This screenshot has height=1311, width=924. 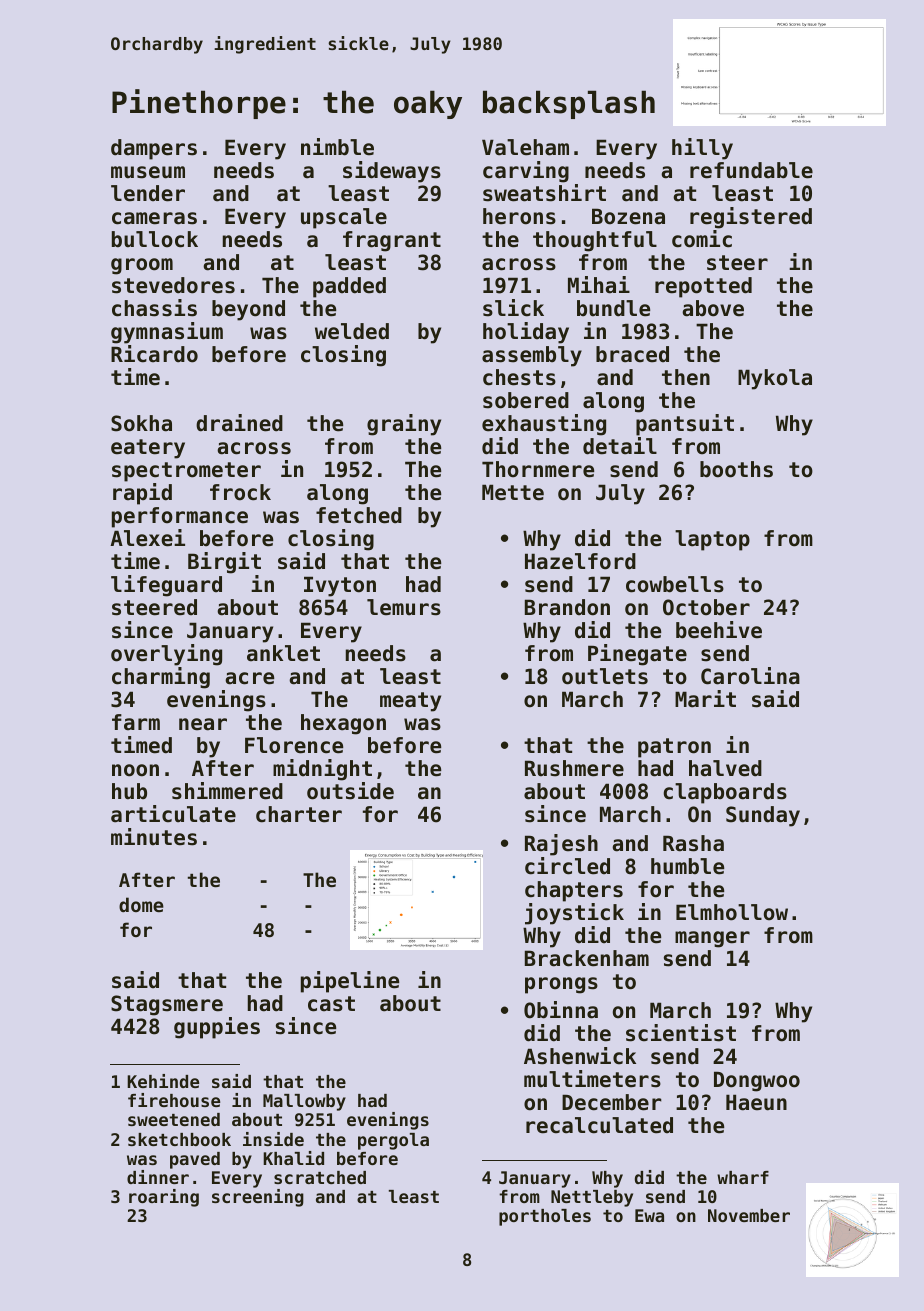 What do you see at coordinates (526, 400) in the screenshot?
I see `sobered` at bounding box center [526, 400].
